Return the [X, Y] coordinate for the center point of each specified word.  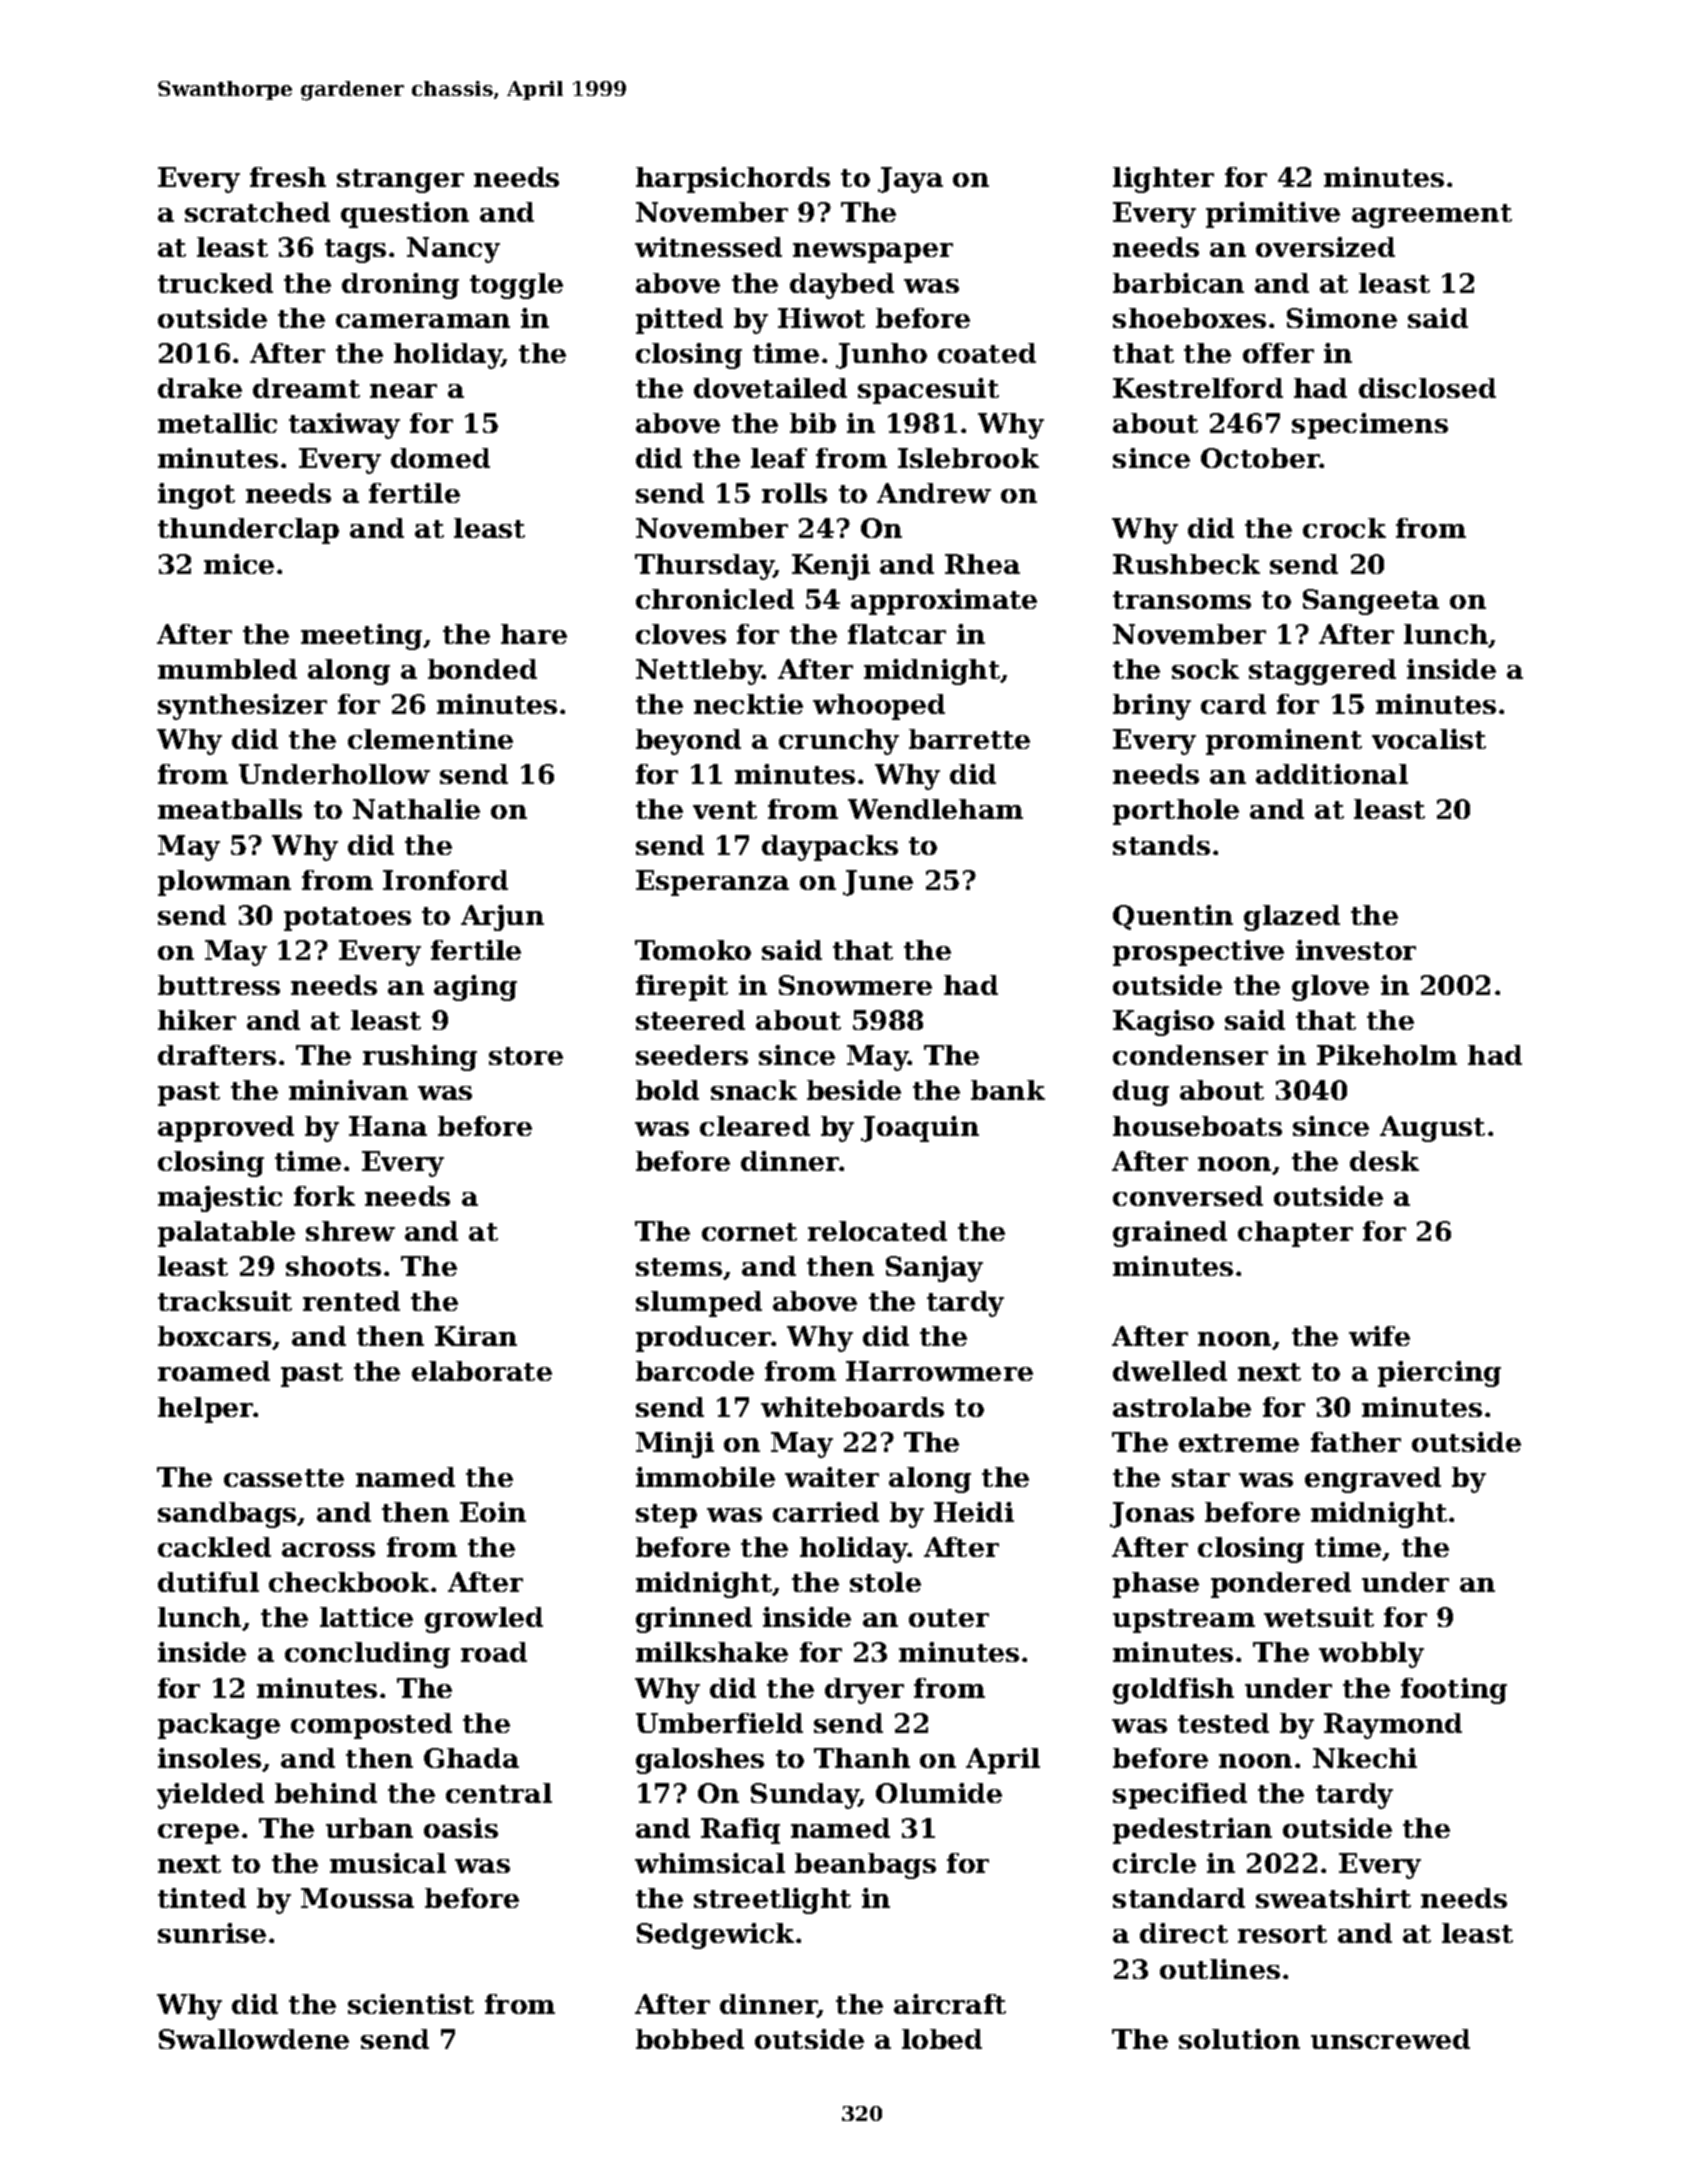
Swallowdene [254, 2039]
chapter [1295, 1234]
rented [351, 1301]
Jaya [910, 180]
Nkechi [1365, 1758]
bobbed [690, 2039]
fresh [288, 177]
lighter [1163, 180]
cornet [749, 1232]
